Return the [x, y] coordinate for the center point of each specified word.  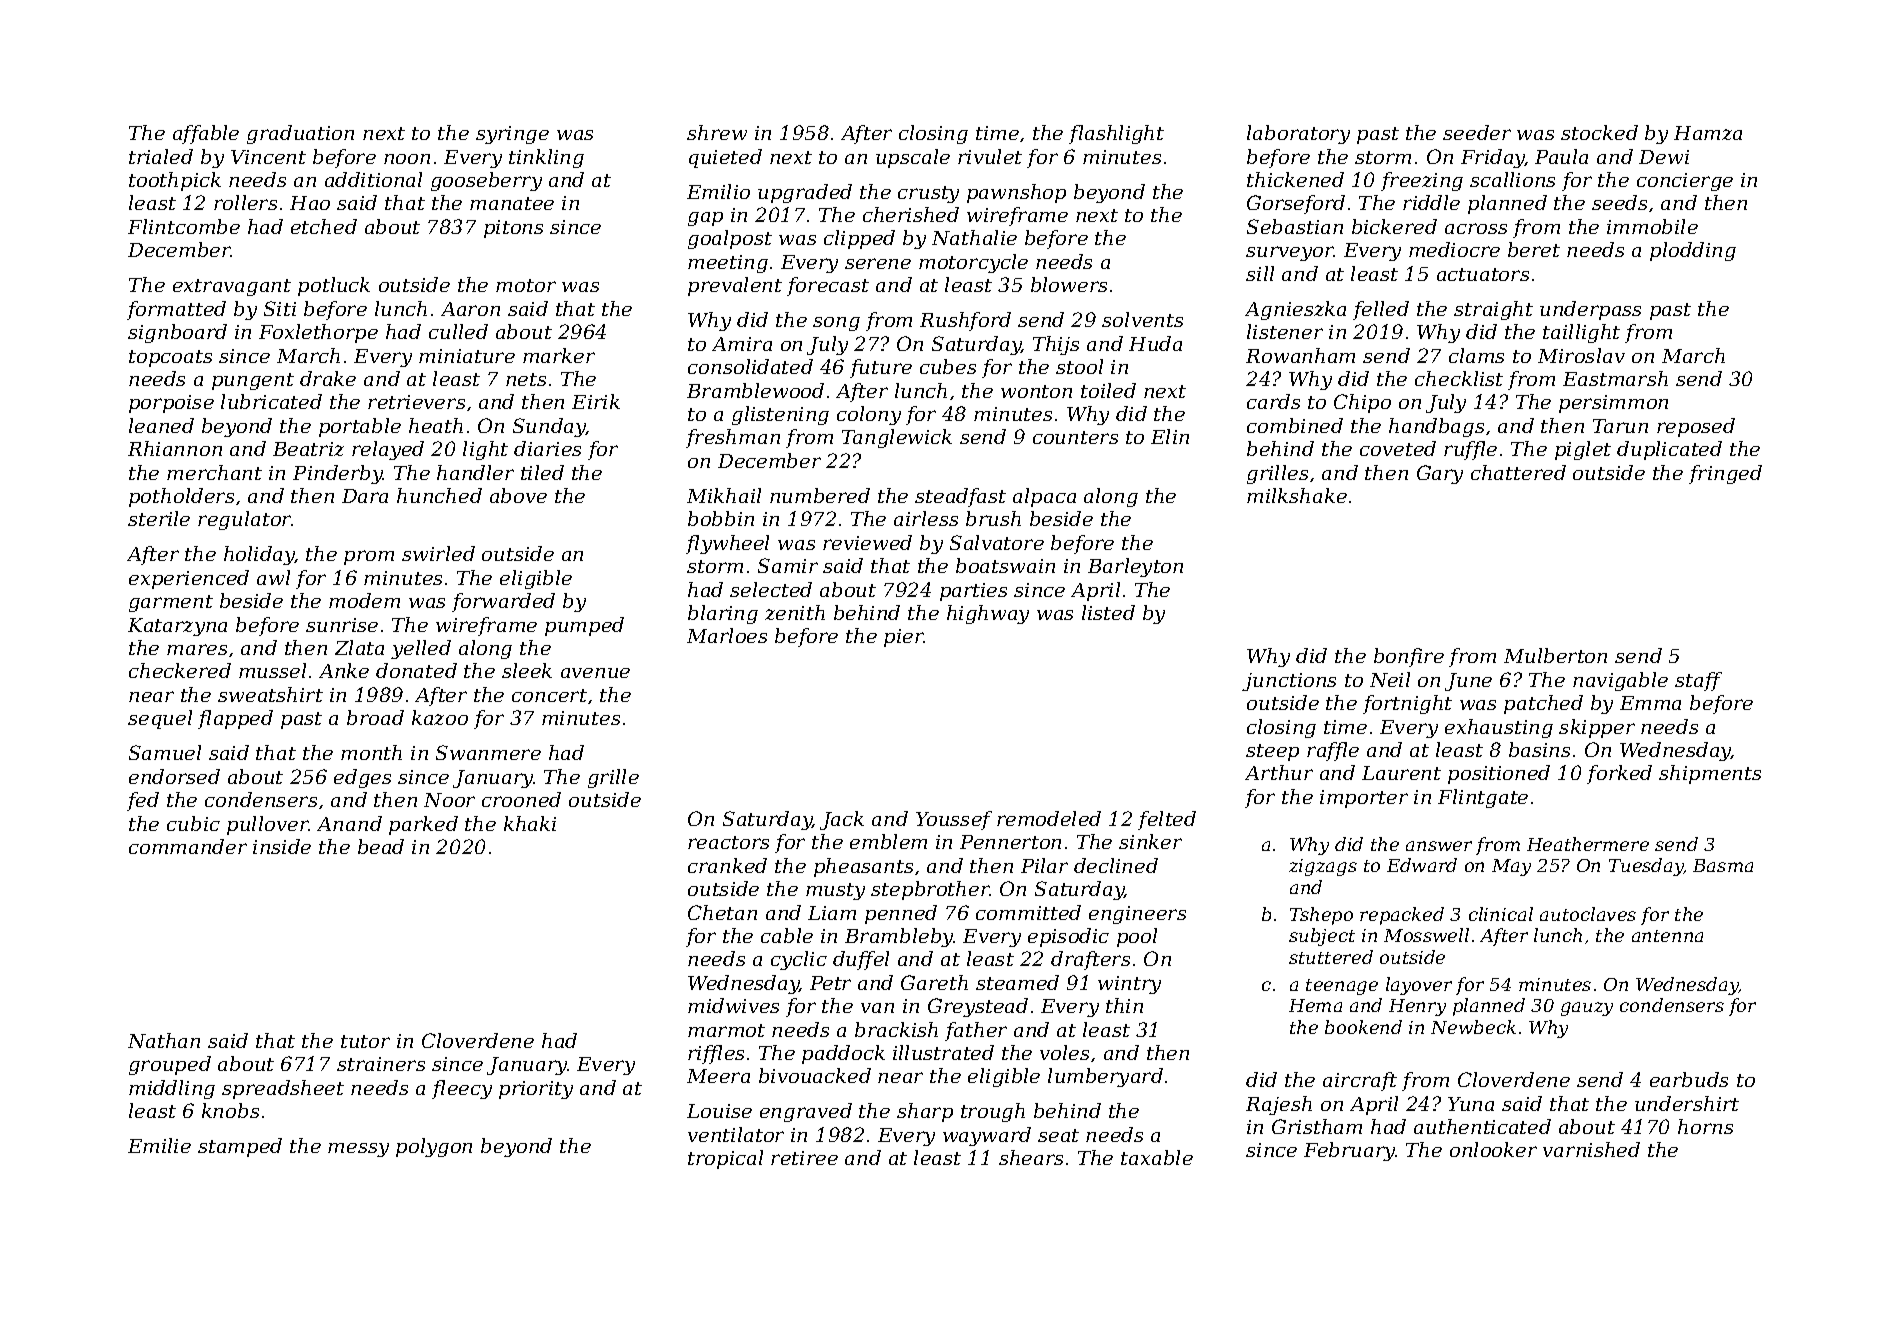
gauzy [1587, 1009]
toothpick [175, 181]
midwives [733, 1005]
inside [282, 846]
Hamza [1708, 133]
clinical [1501, 914]
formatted [176, 310]
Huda [1155, 343]
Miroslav [1581, 355]
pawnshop [1016, 193]
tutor [365, 1041]
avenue [595, 673]
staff [1698, 681]
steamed [1017, 982]
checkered [180, 670]
